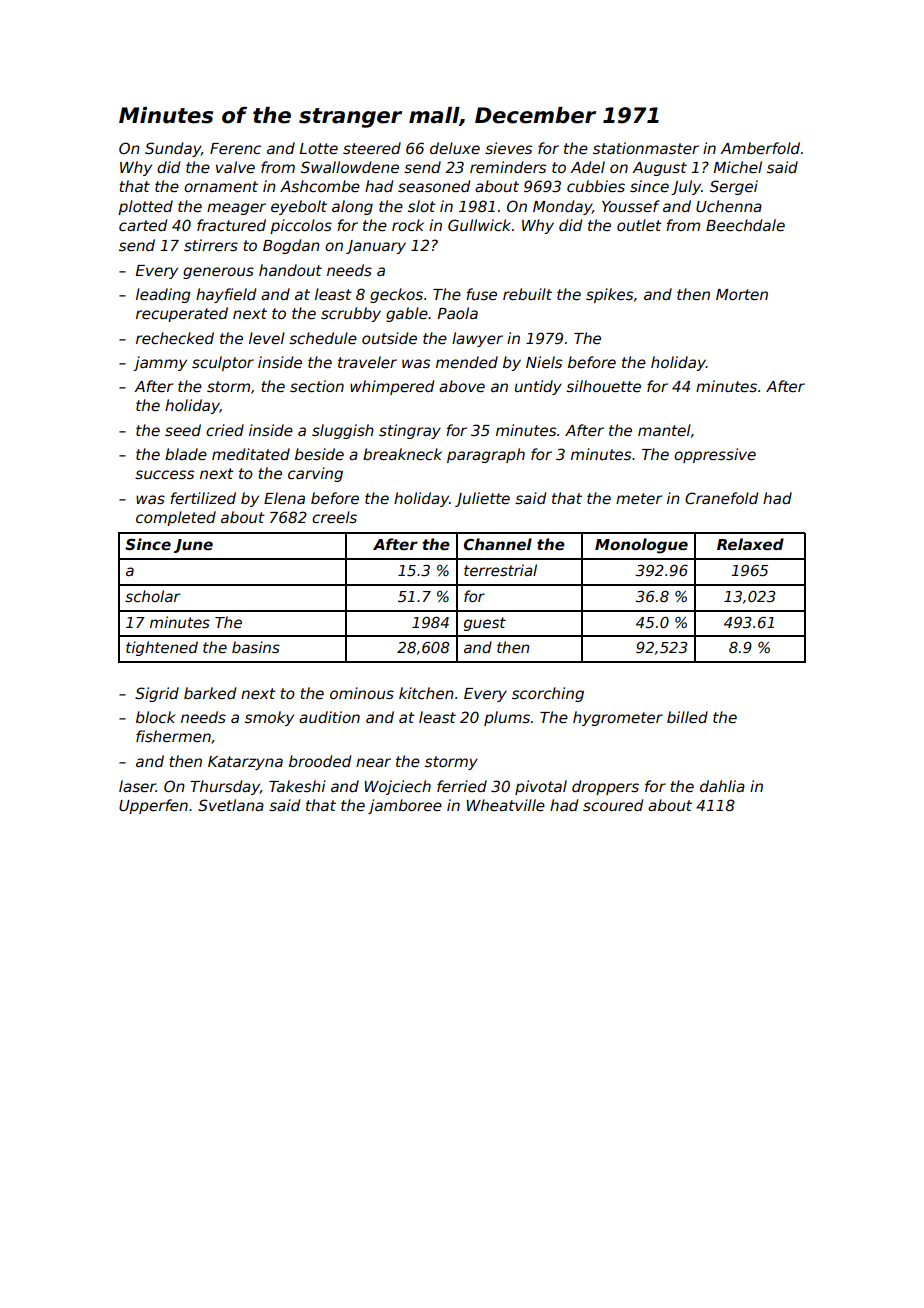 This page has width=924, height=1308. What do you see at coordinates (538, 387) in the page?
I see `untidy` at bounding box center [538, 387].
